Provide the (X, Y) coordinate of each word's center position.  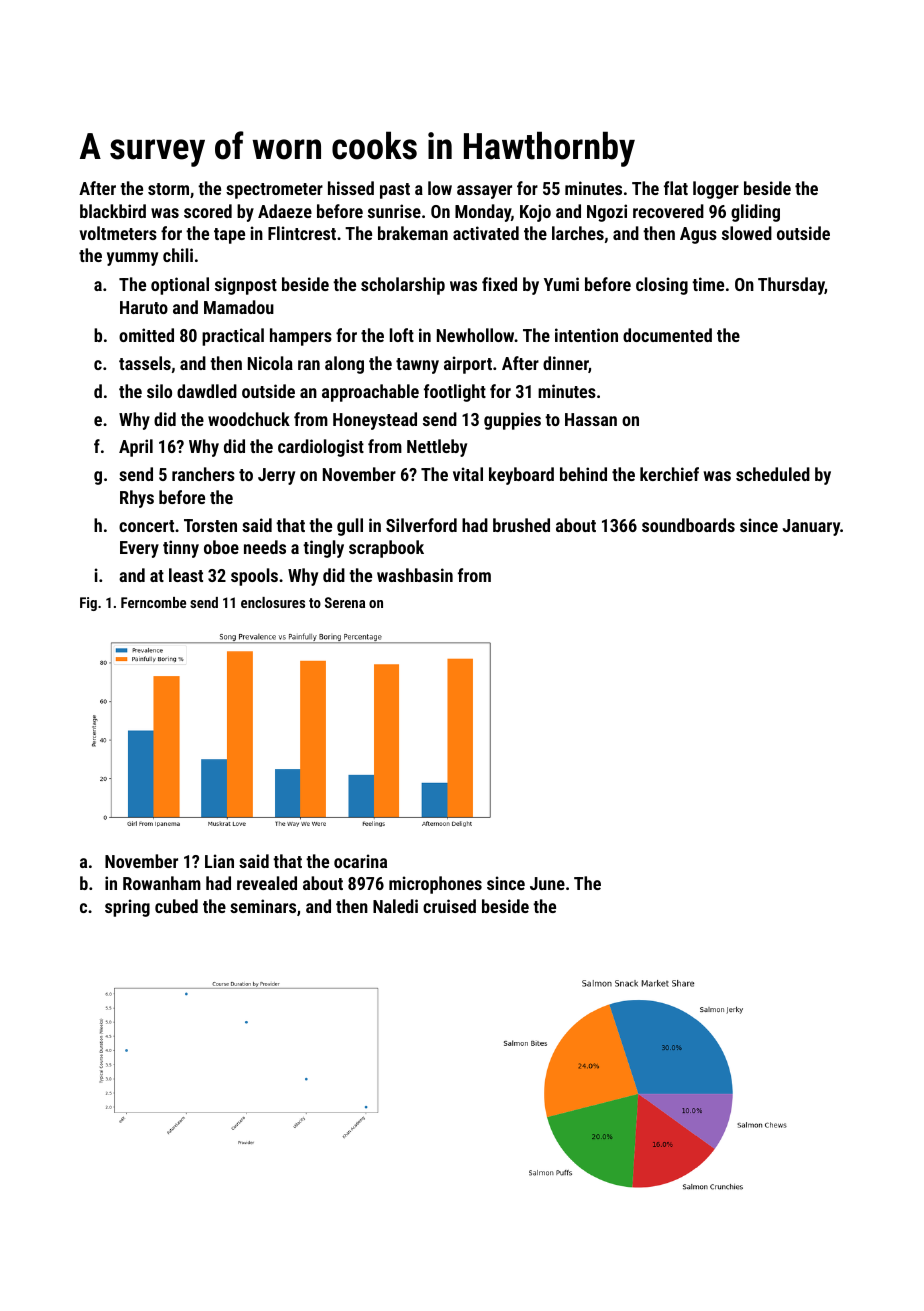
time (708, 284)
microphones (435, 885)
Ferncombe (153, 602)
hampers (301, 337)
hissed (351, 188)
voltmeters (118, 233)
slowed (747, 233)
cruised (449, 906)
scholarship (403, 286)
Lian (219, 861)
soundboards (688, 525)
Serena (345, 602)
